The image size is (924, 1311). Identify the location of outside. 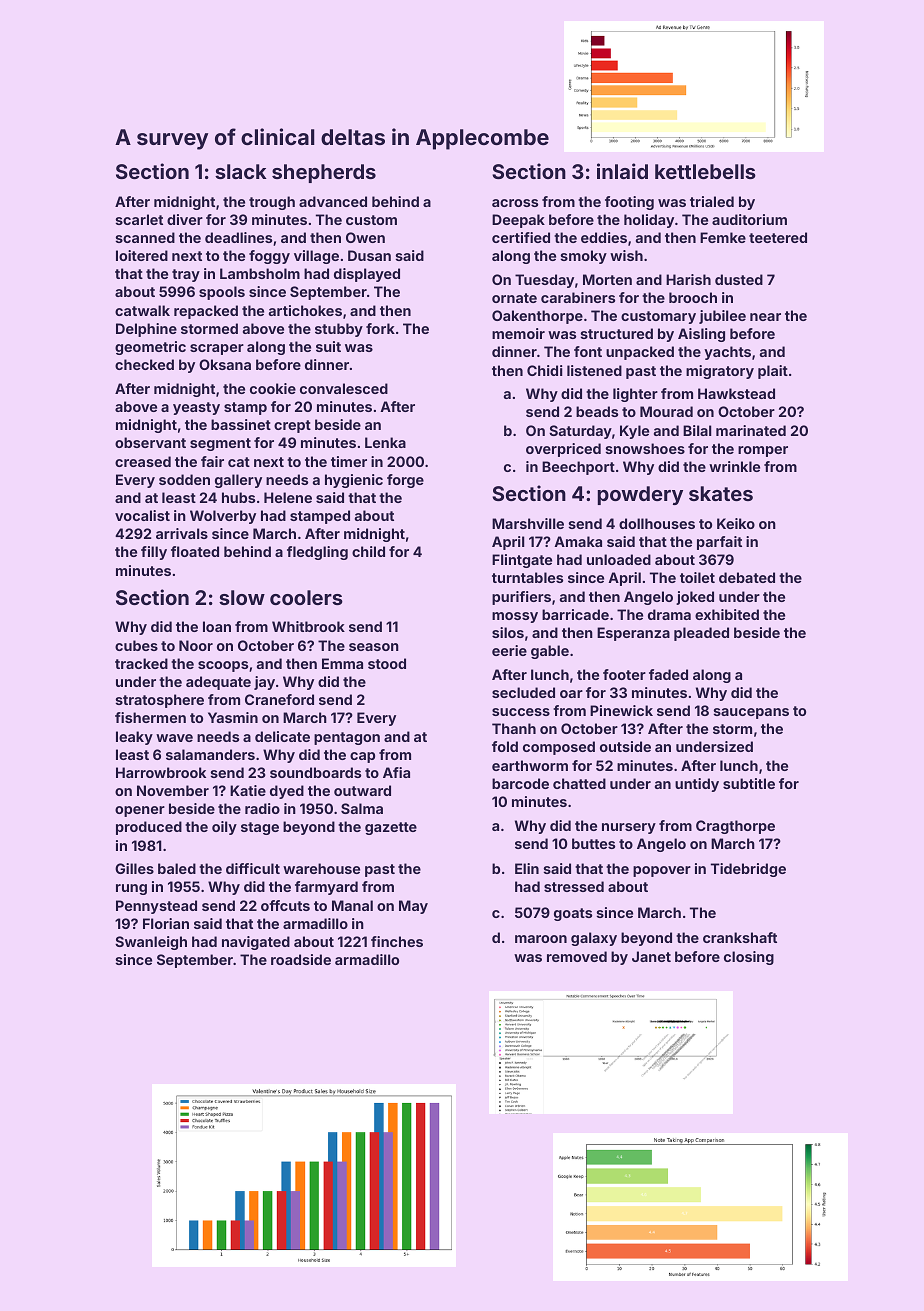
(625, 746).
